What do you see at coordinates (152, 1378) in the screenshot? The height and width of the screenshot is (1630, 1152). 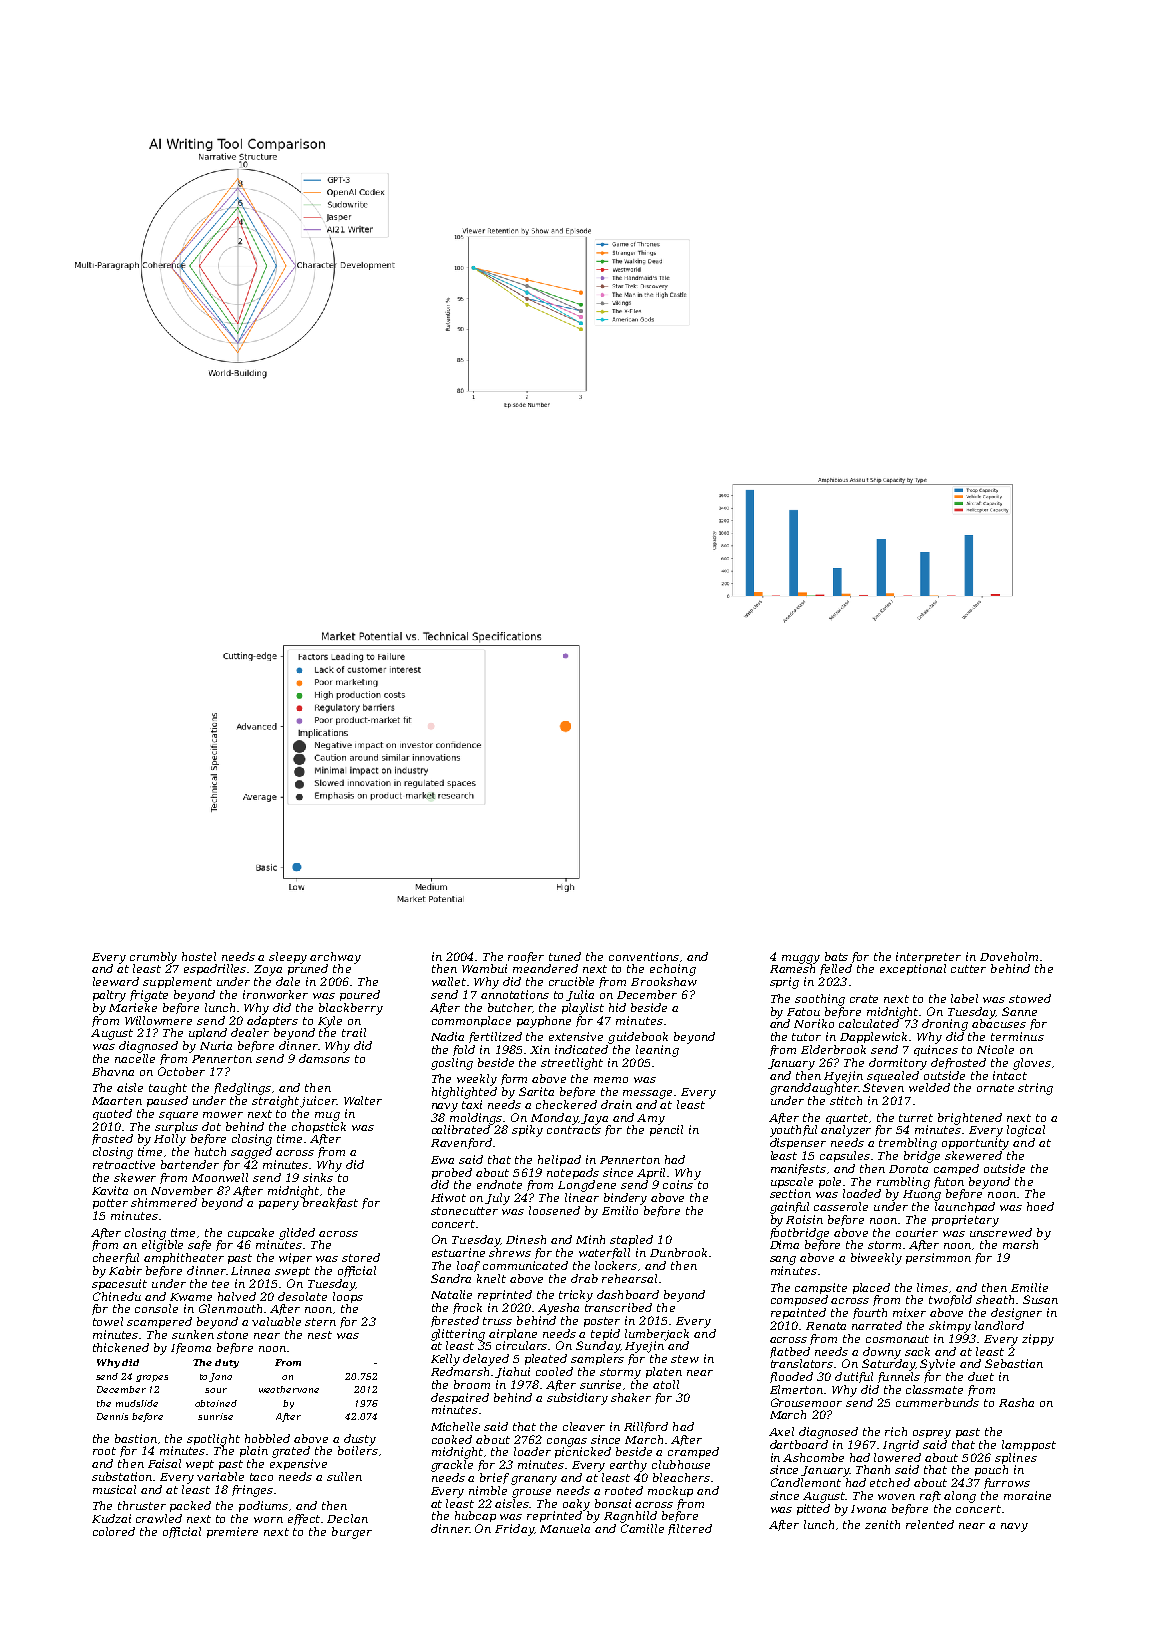 I see `grapes` at bounding box center [152, 1378].
